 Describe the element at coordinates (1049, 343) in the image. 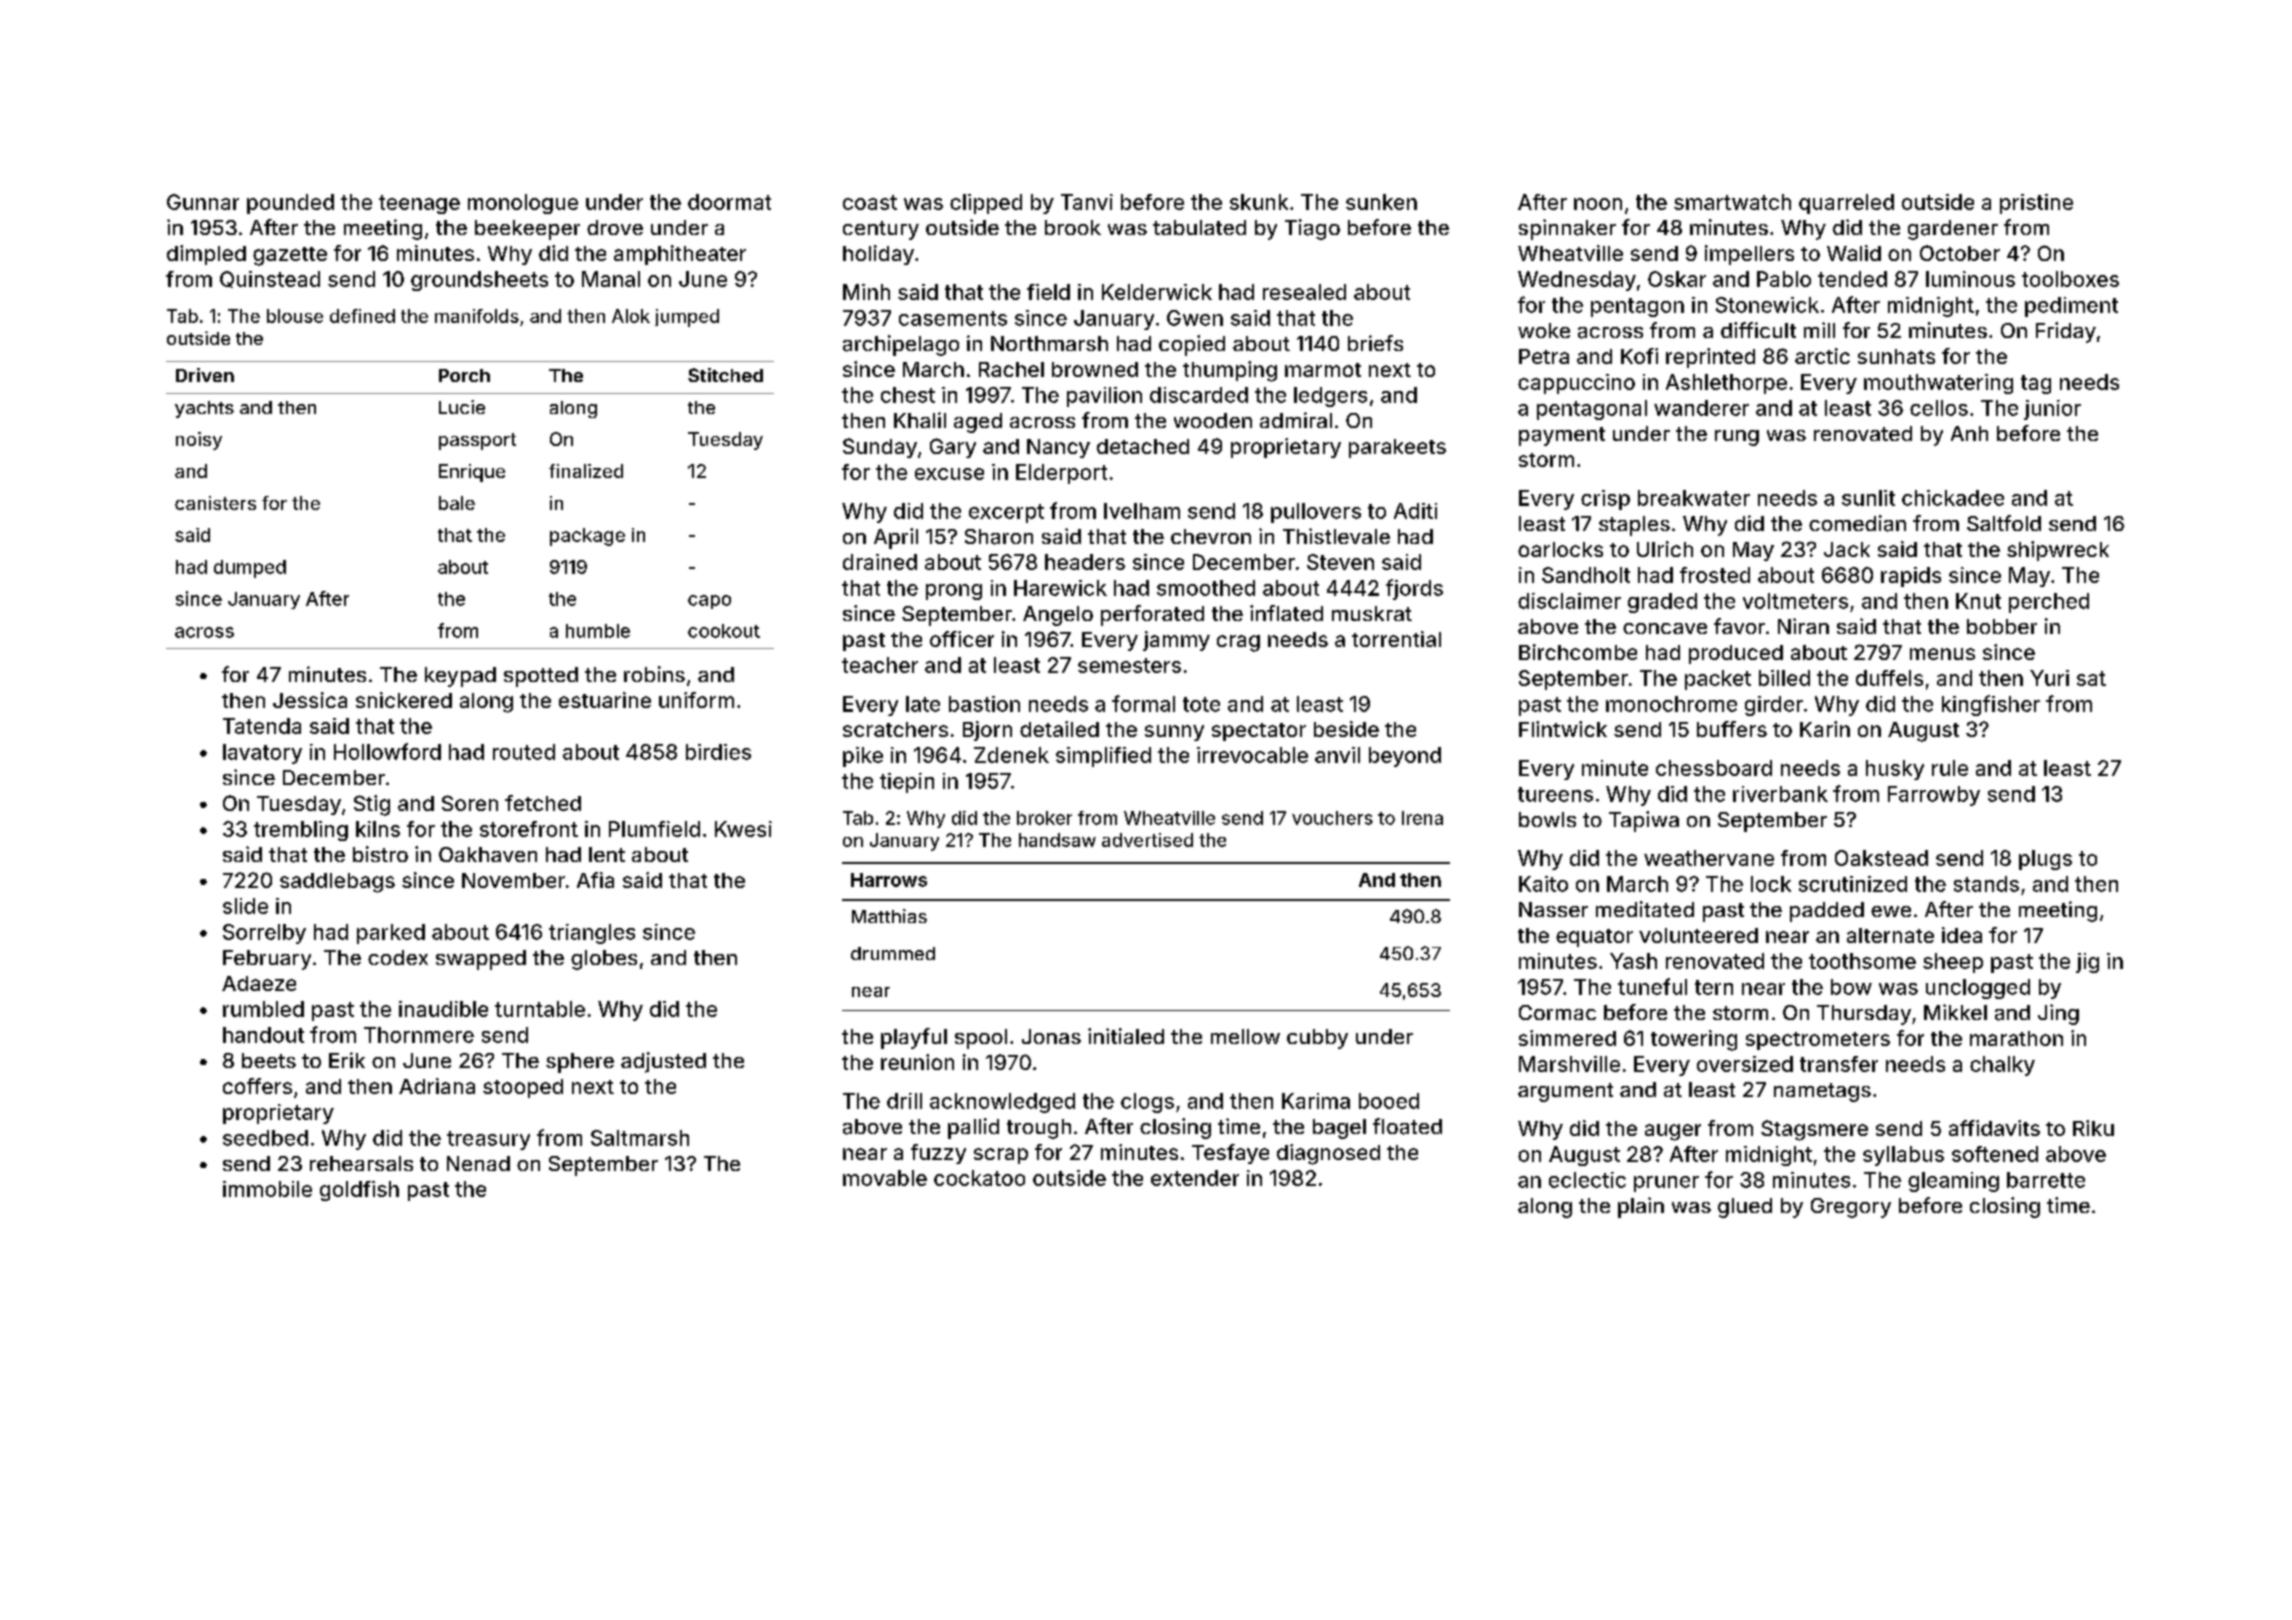

I see `Northmarsh` at that location.
